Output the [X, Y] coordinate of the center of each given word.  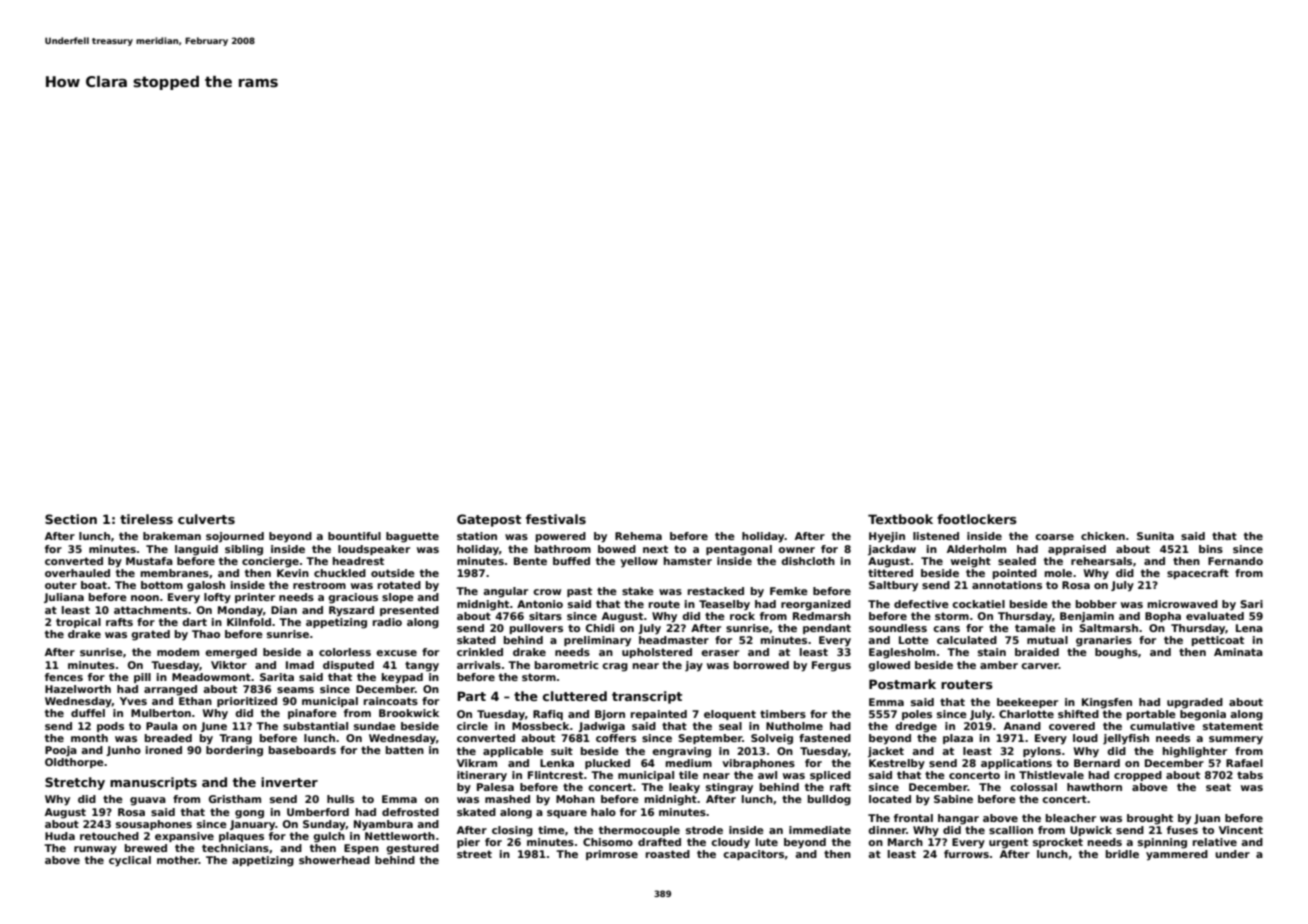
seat [1218, 787]
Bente [530, 561]
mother [178, 860]
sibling [244, 550]
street [474, 854]
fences [64, 677]
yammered [1177, 855]
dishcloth [808, 561]
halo [603, 812]
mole [1058, 573]
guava [148, 801]
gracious [353, 598]
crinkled [480, 652]
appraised [1077, 550]
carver [1040, 666]
